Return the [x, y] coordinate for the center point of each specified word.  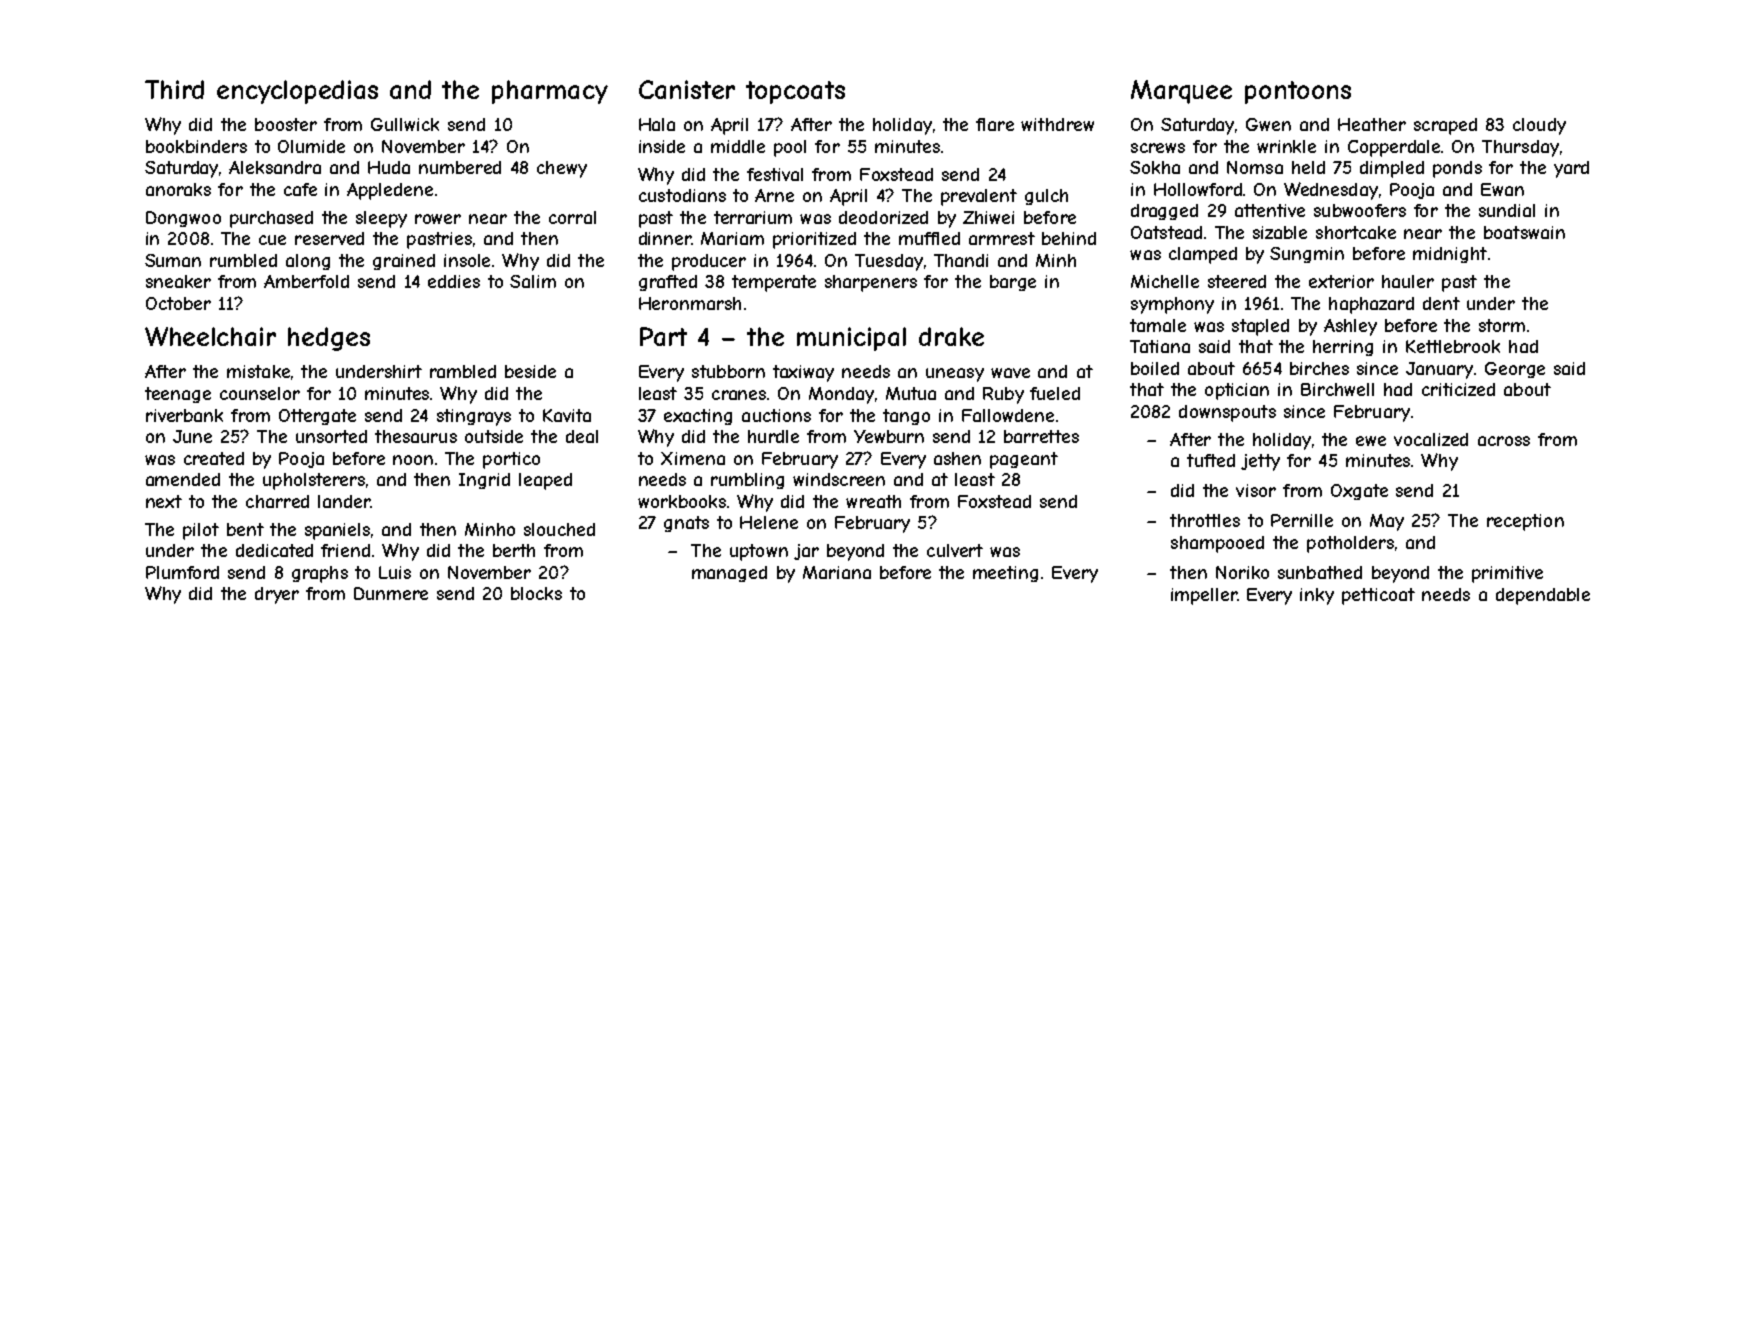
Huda [389, 167]
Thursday [1520, 148]
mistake [258, 371]
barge [1013, 283]
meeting [1005, 574]
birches [1319, 368]
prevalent [979, 197]
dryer [277, 595]
